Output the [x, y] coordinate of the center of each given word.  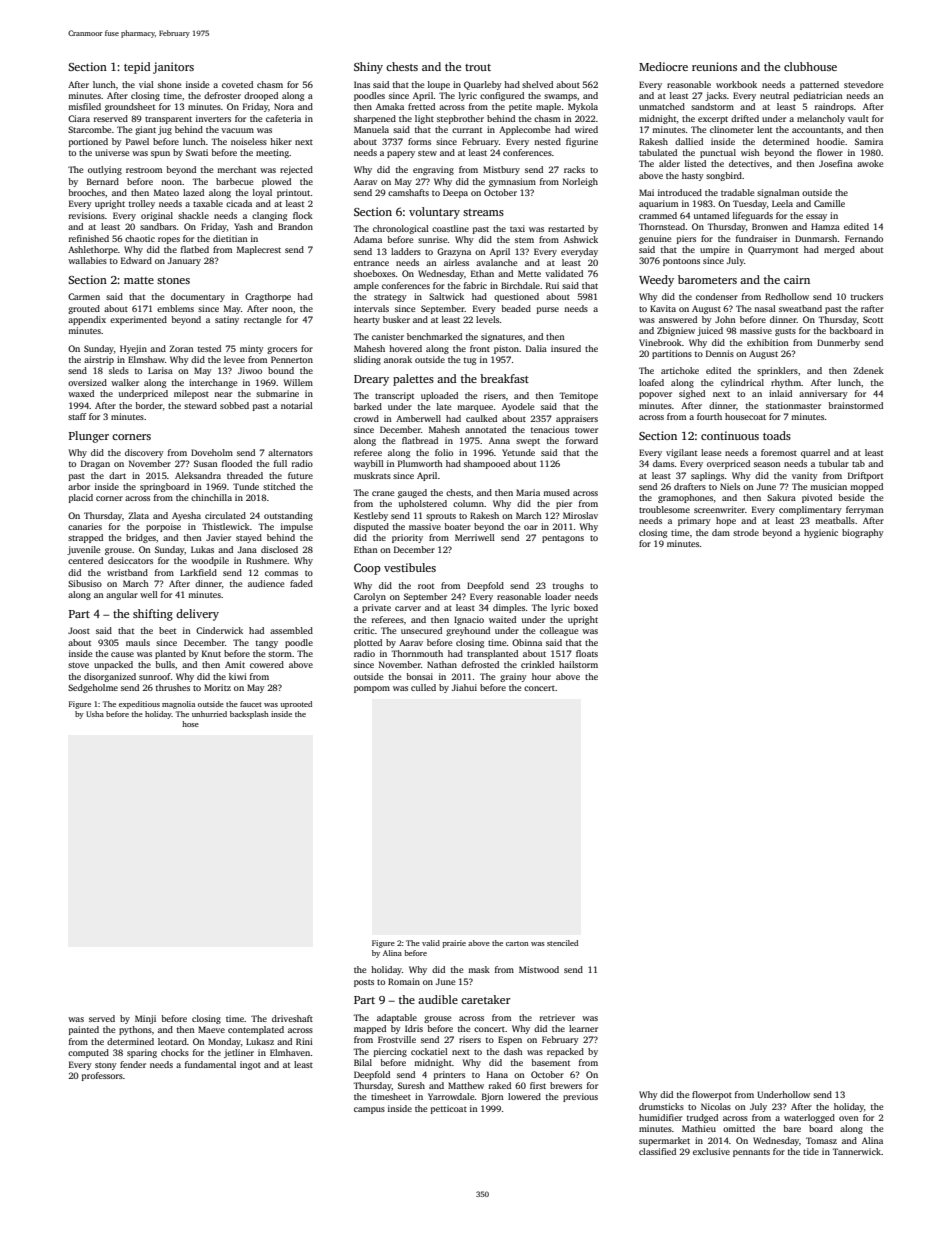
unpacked [113, 665]
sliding [367, 360]
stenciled [562, 943]
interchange [213, 383]
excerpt [713, 120]
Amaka [390, 106]
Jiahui [464, 687]
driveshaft [292, 1018]
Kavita [663, 308]
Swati [197, 152]
